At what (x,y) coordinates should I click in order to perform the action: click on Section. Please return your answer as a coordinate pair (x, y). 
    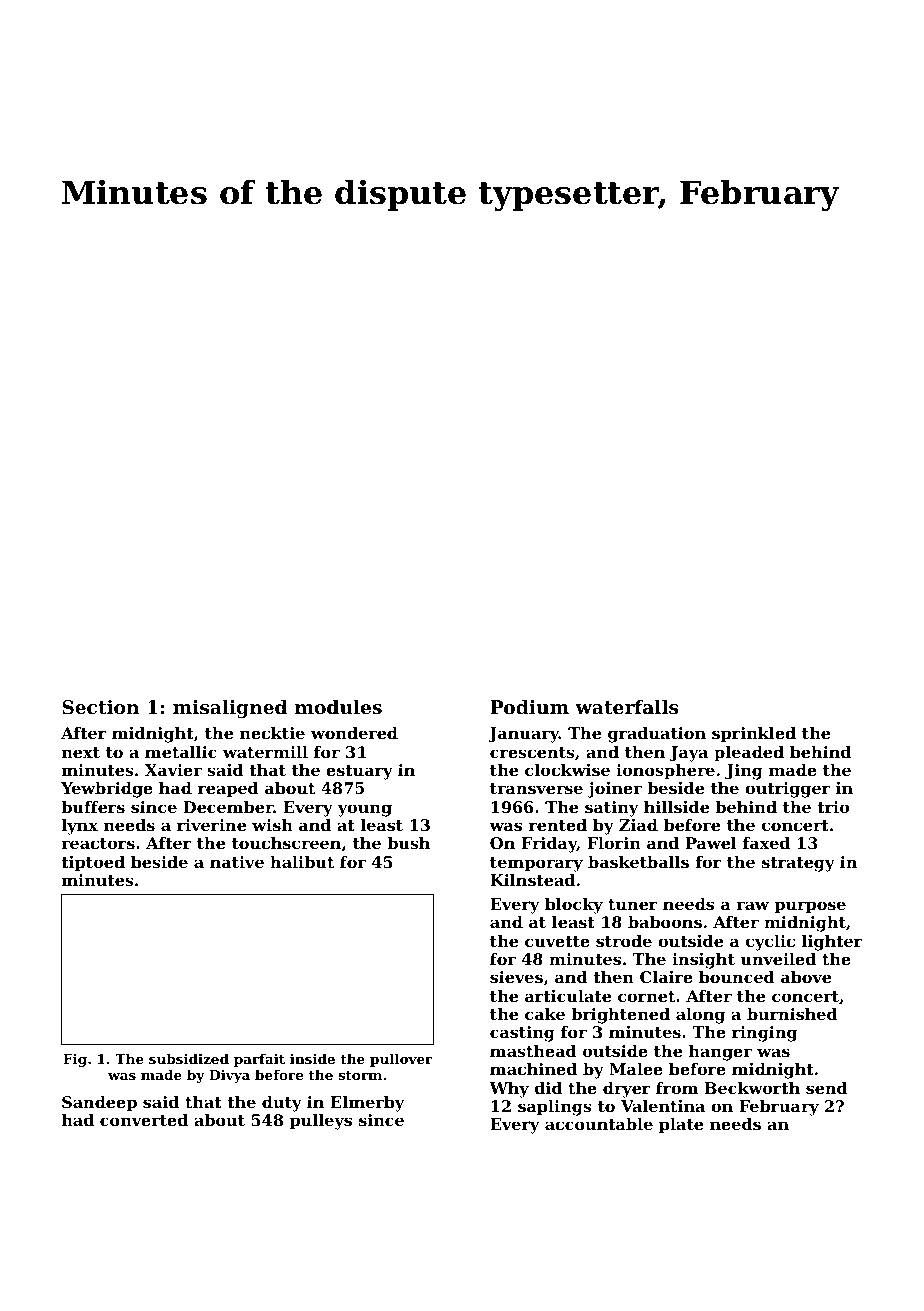
    Looking at the image, I should click on (100, 707).
